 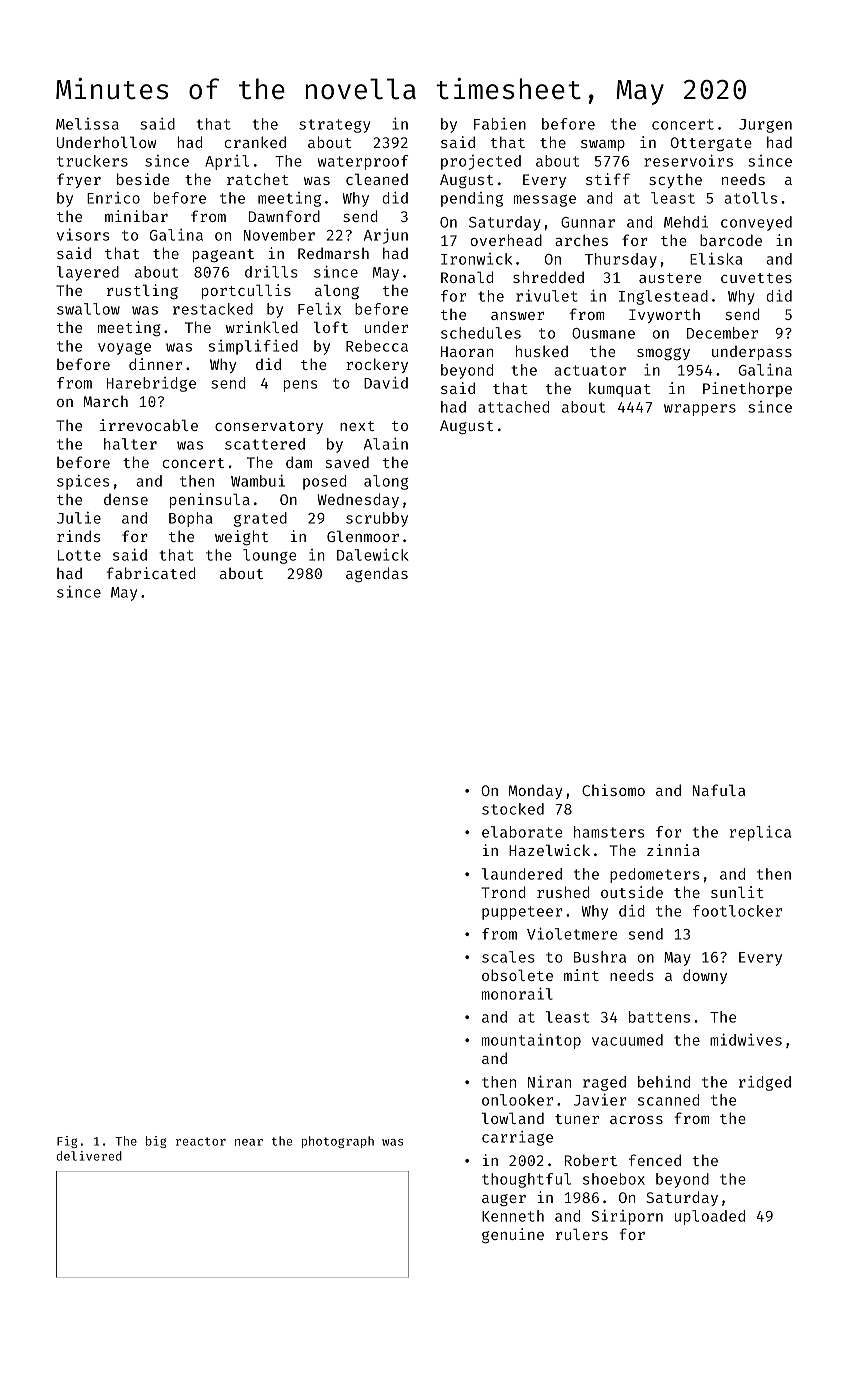 What do you see at coordinates (67, 1142) in the screenshot?
I see `Fig` at bounding box center [67, 1142].
